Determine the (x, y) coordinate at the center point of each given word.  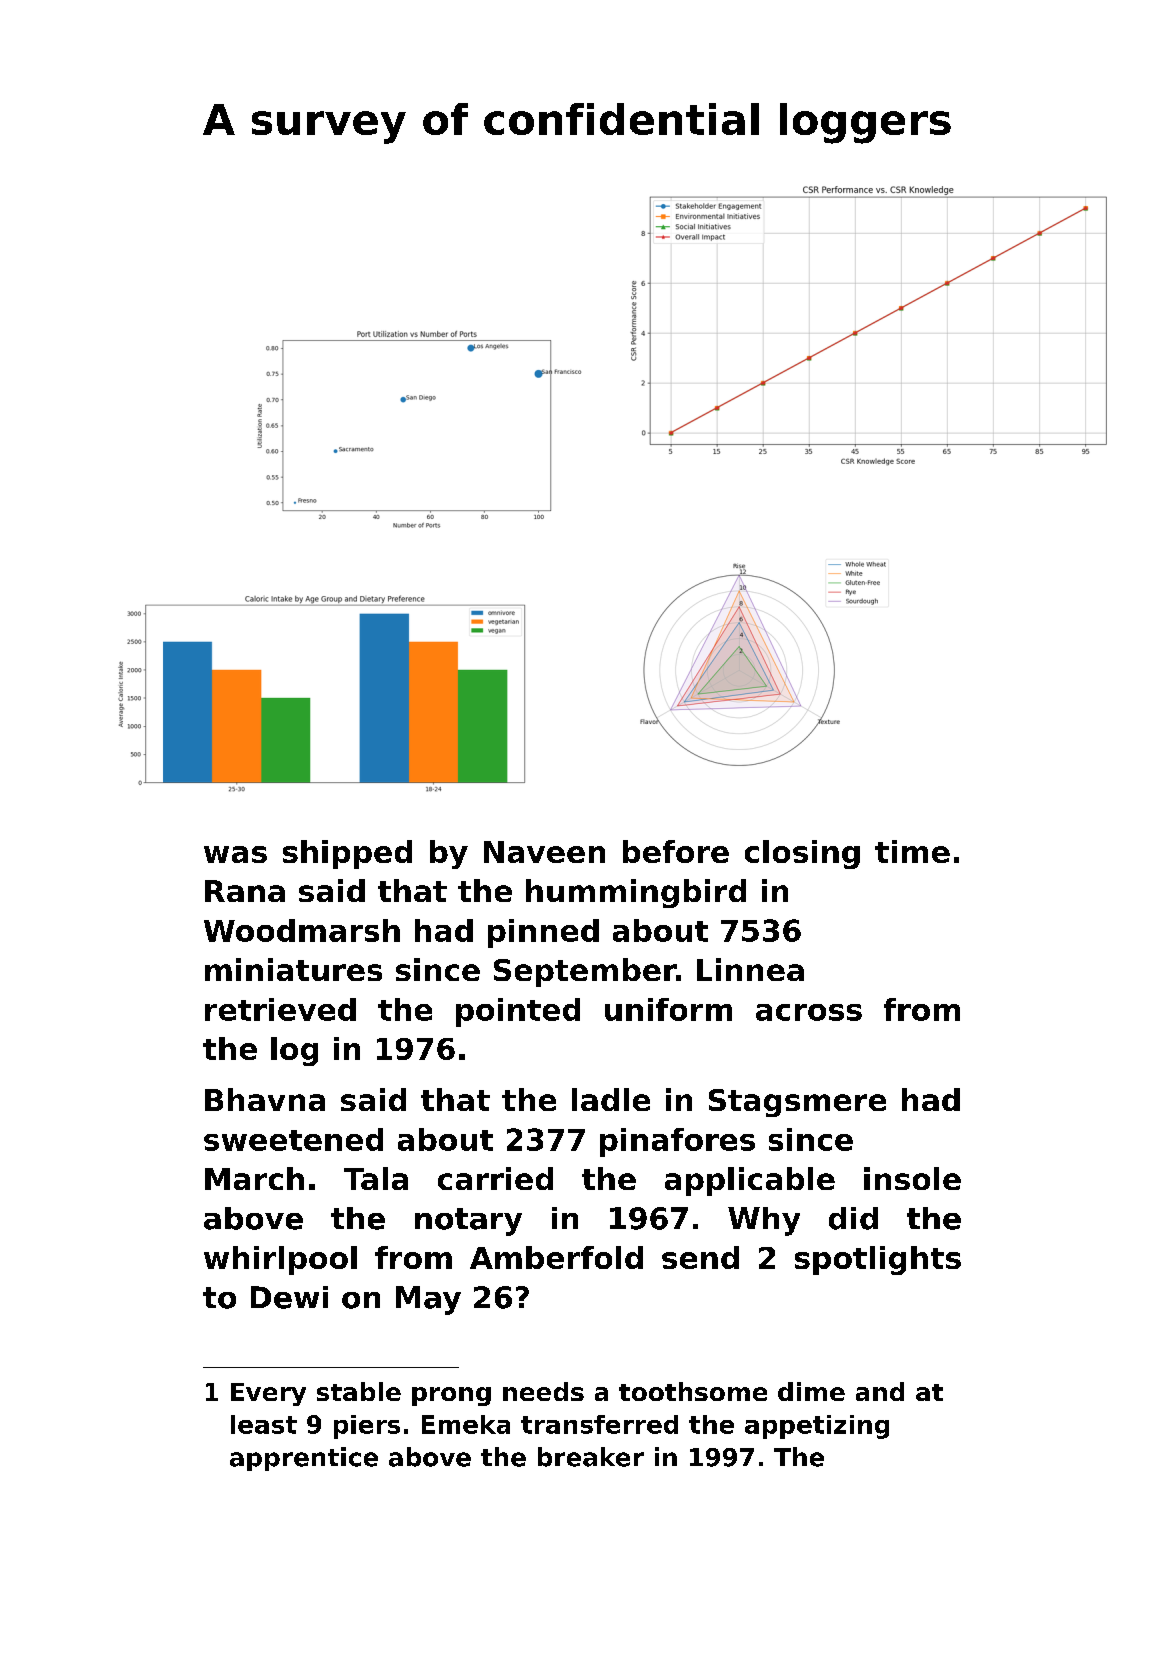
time (912, 851)
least (264, 1424)
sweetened (293, 1139)
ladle (611, 1099)
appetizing (817, 1427)
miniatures (293, 969)
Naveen (544, 852)
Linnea (750, 969)
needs (543, 1391)
